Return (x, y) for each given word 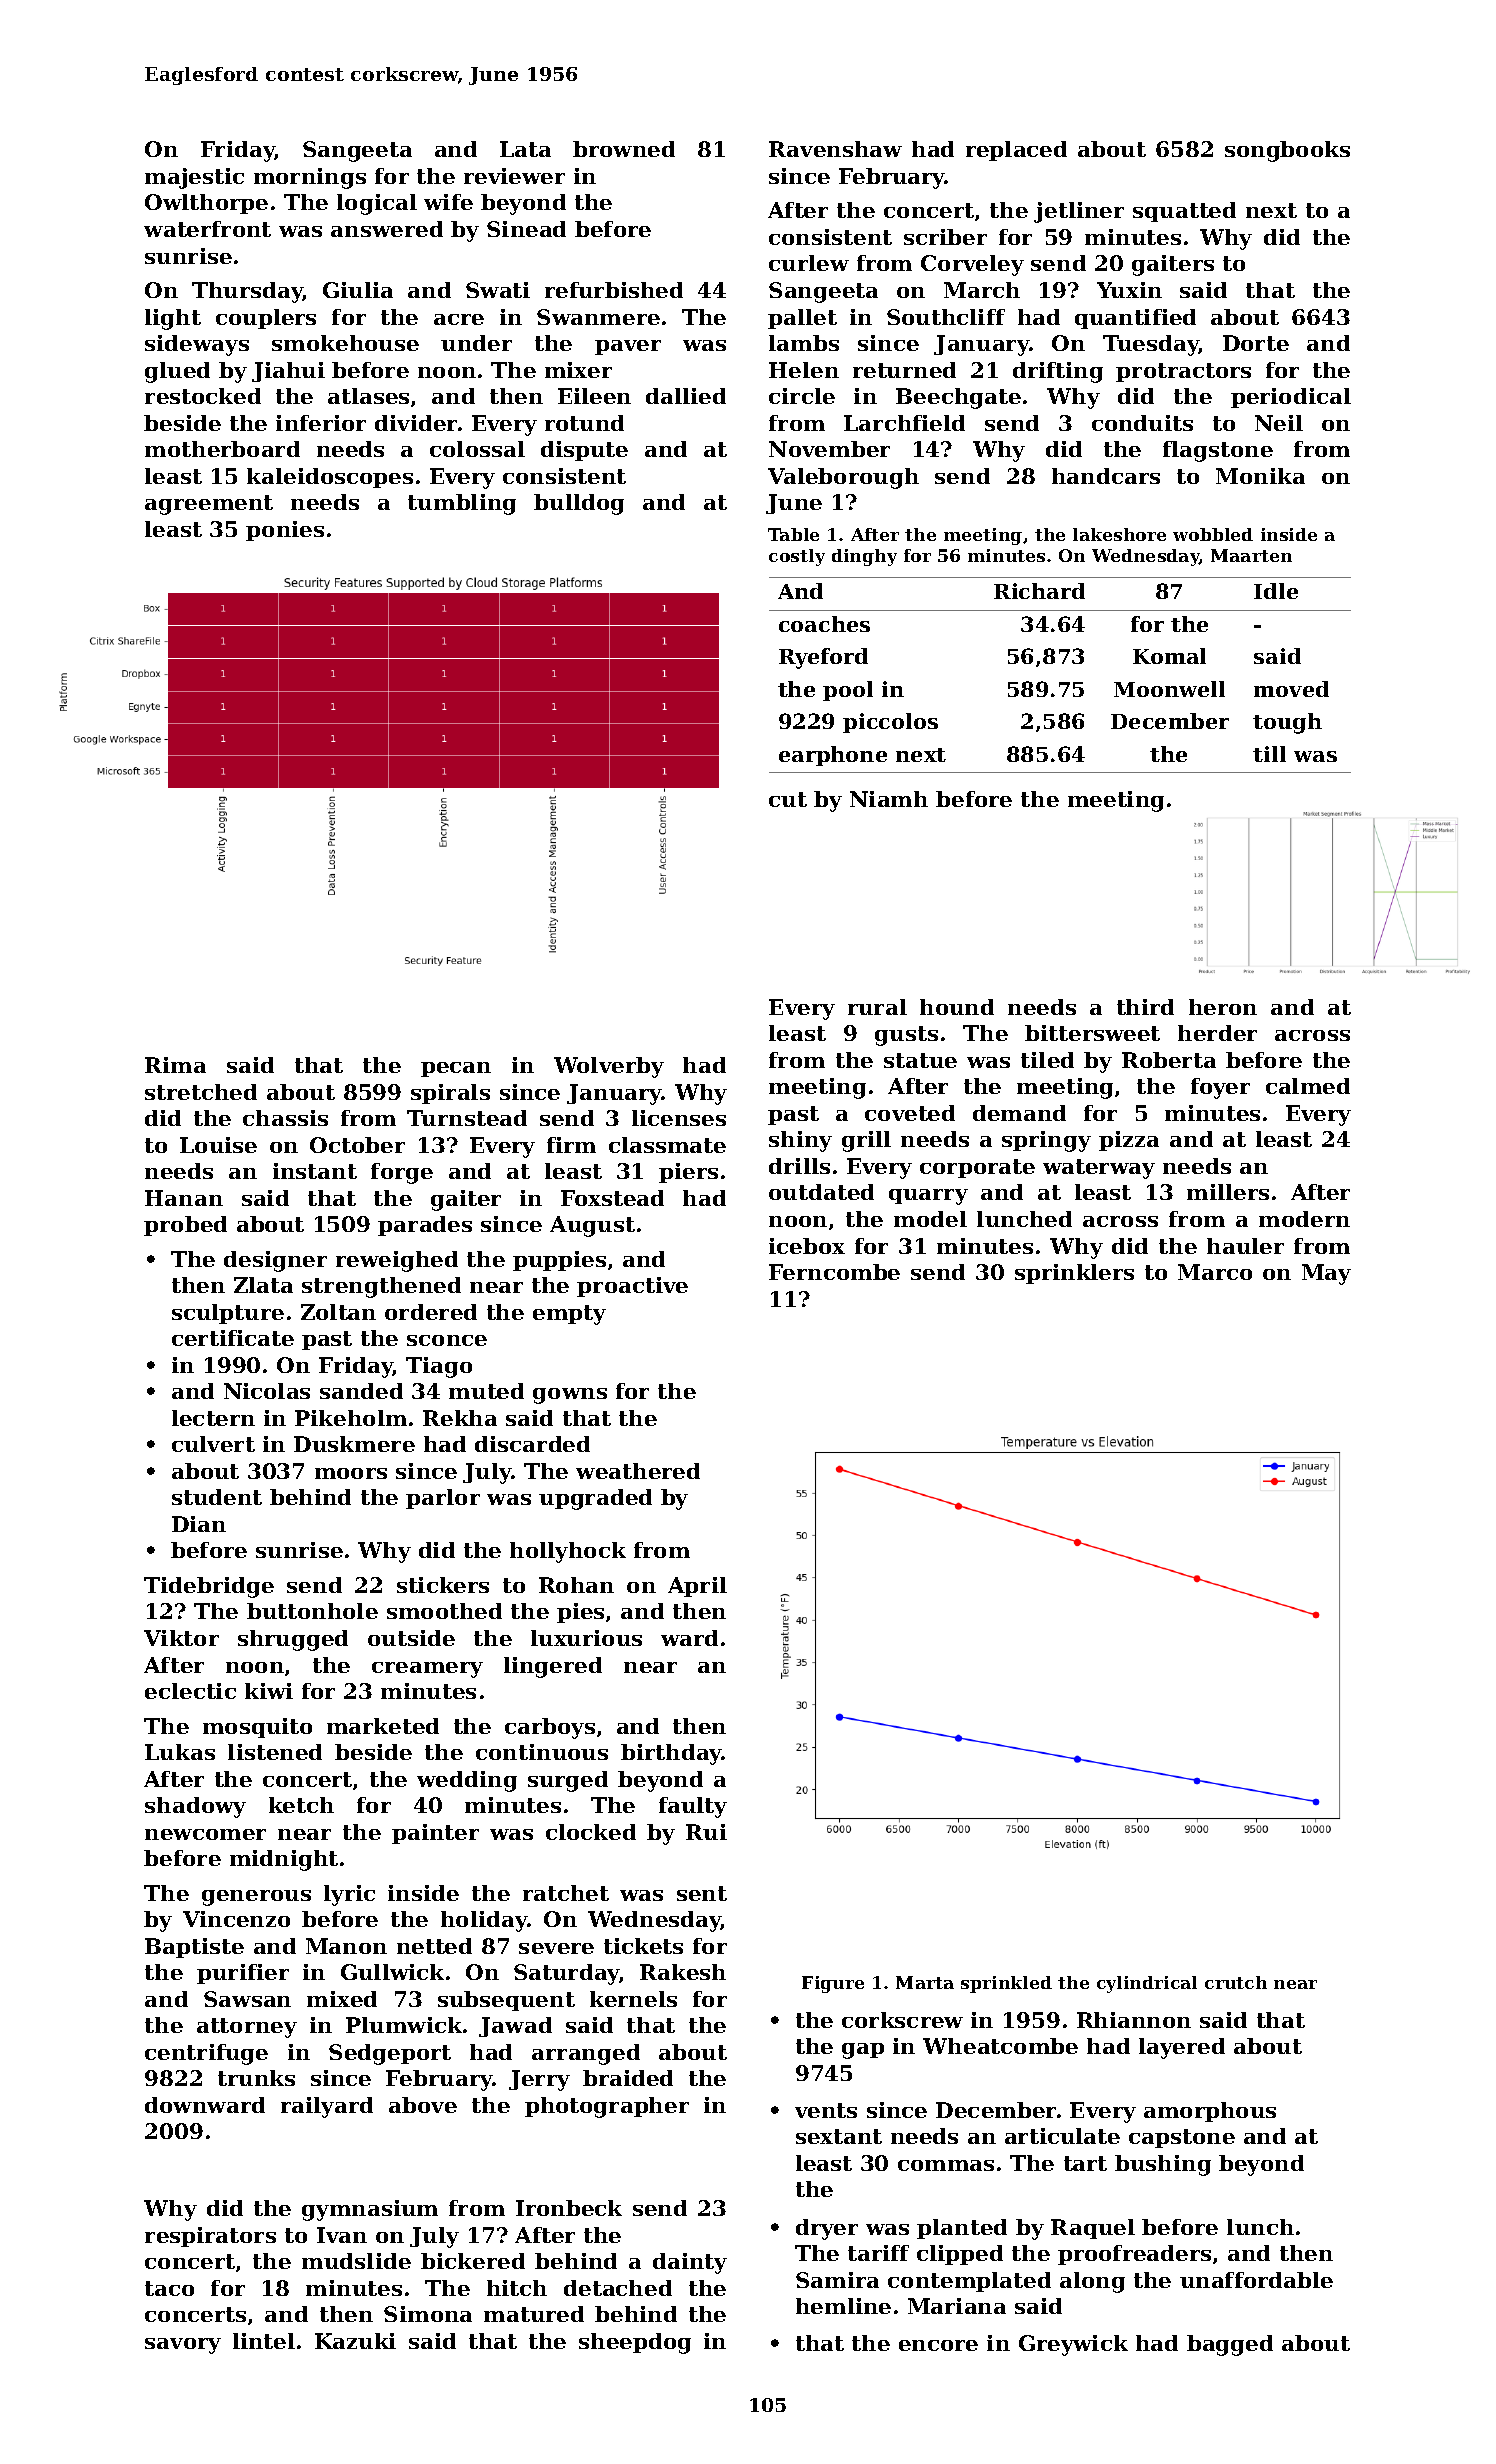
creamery (427, 1670)
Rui (706, 1832)
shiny (800, 1141)
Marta (925, 1982)
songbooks (1287, 151)
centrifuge (206, 2054)
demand (1019, 1113)
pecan (456, 1069)
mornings (310, 178)
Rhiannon (1134, 2020)
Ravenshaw (835, 149)
